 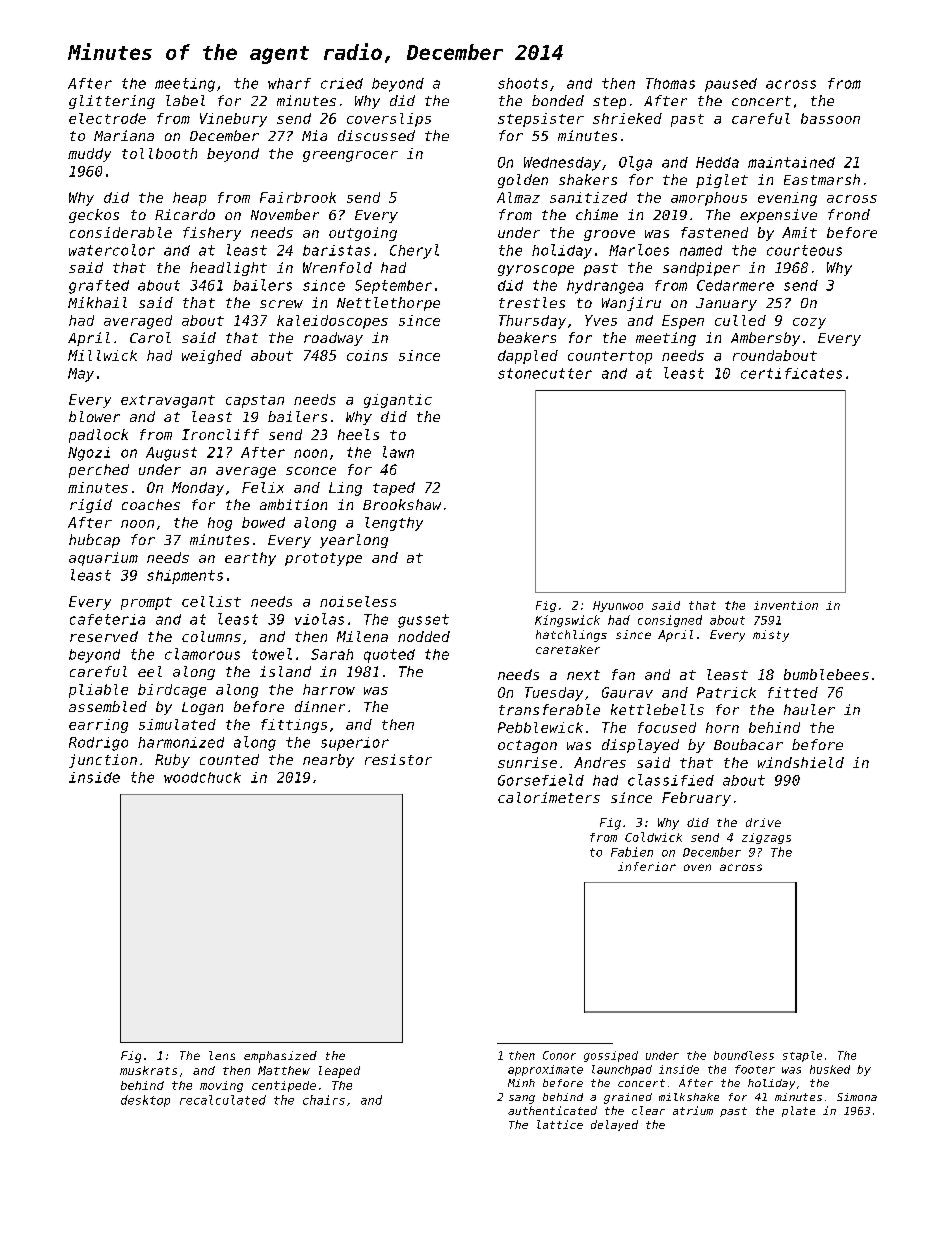 What do you see at coordinates (98, 726) in the screenshot?
I see `earring` at bounding box center [98, 726].
